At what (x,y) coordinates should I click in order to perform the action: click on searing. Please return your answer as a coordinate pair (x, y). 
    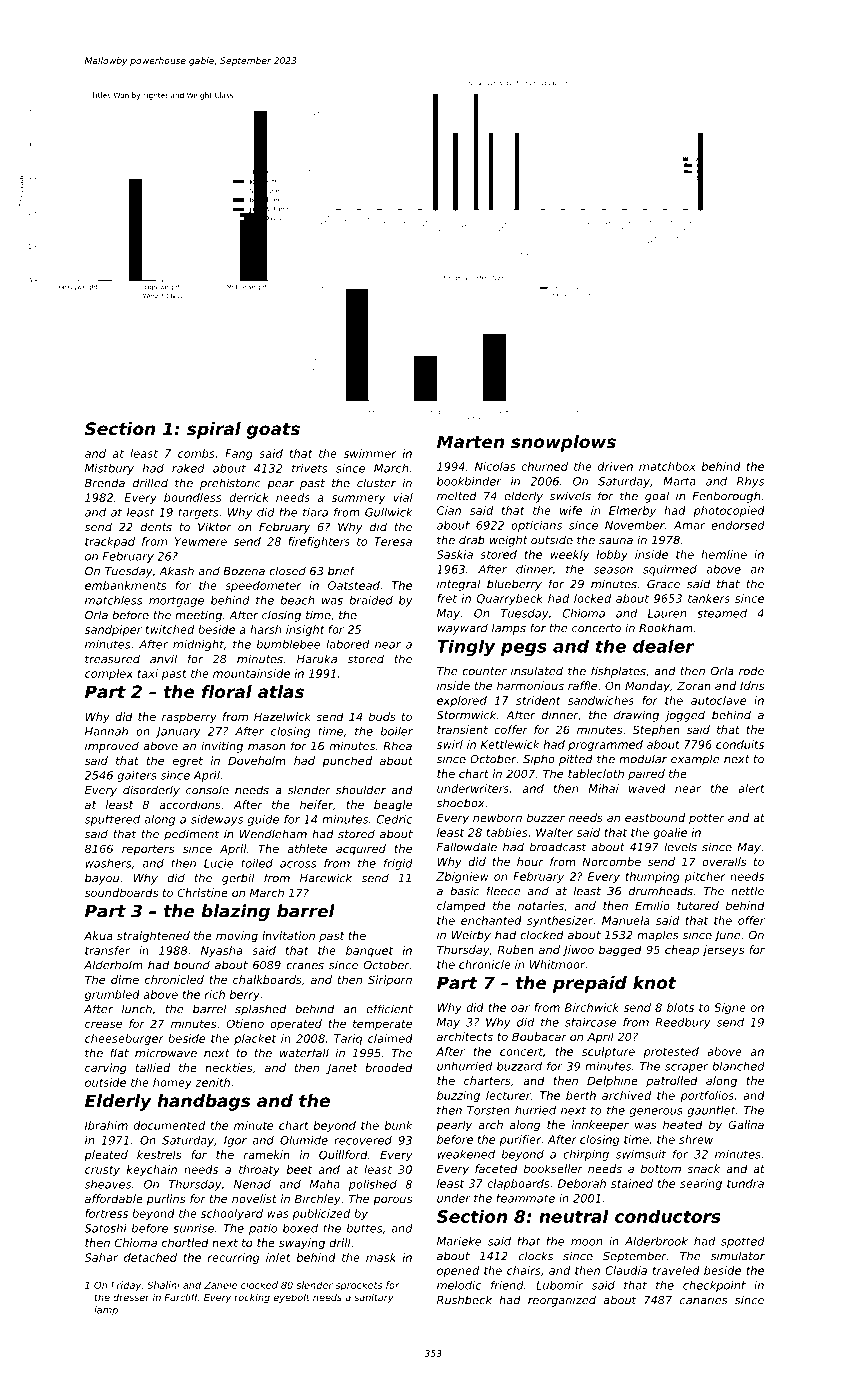
    Looking at the image, I should click on (701, 1184).
